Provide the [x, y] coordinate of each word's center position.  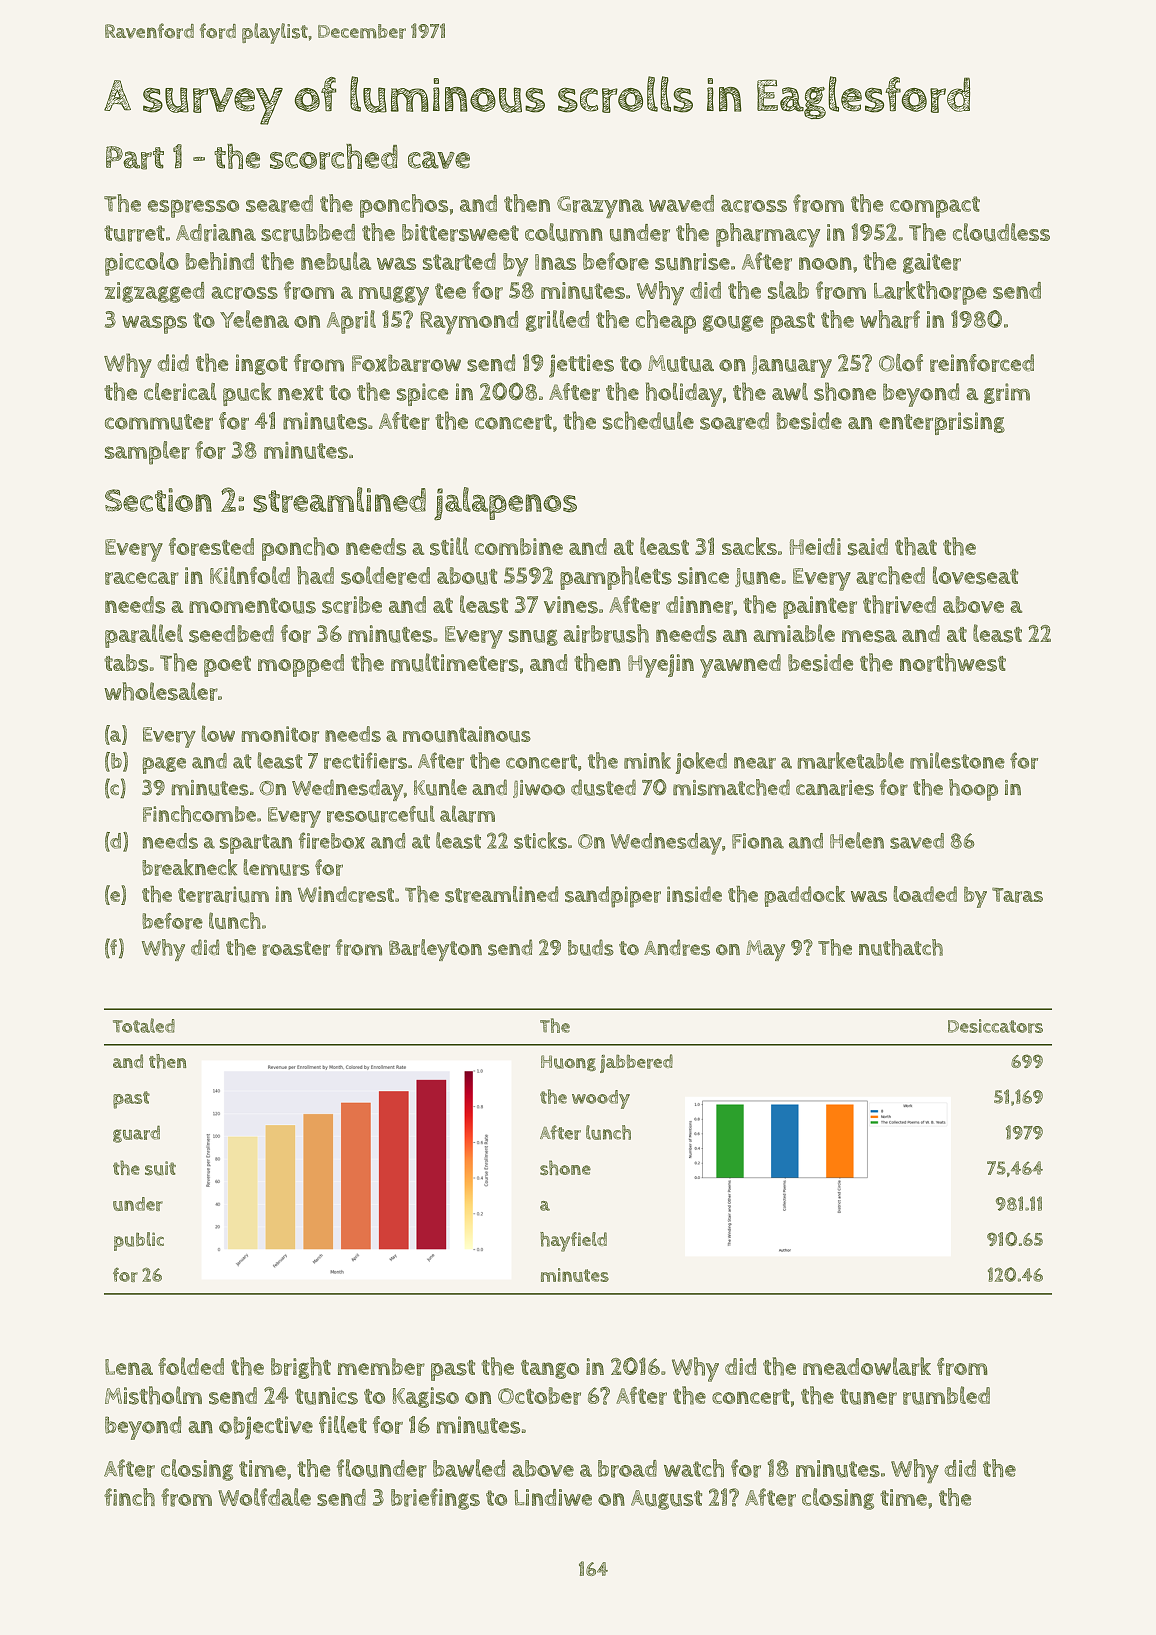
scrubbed [308, 233]
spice [422, 394]
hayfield [573, 1242]
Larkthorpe [930, 293]
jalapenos [505, 504]
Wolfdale [264, 1497]
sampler [147, 453]
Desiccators [995, 1026]
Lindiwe [553, 1497]
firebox [331, 840]
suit [160, 1168]
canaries [835, 788]
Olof [901, 362]
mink [647, 760]
